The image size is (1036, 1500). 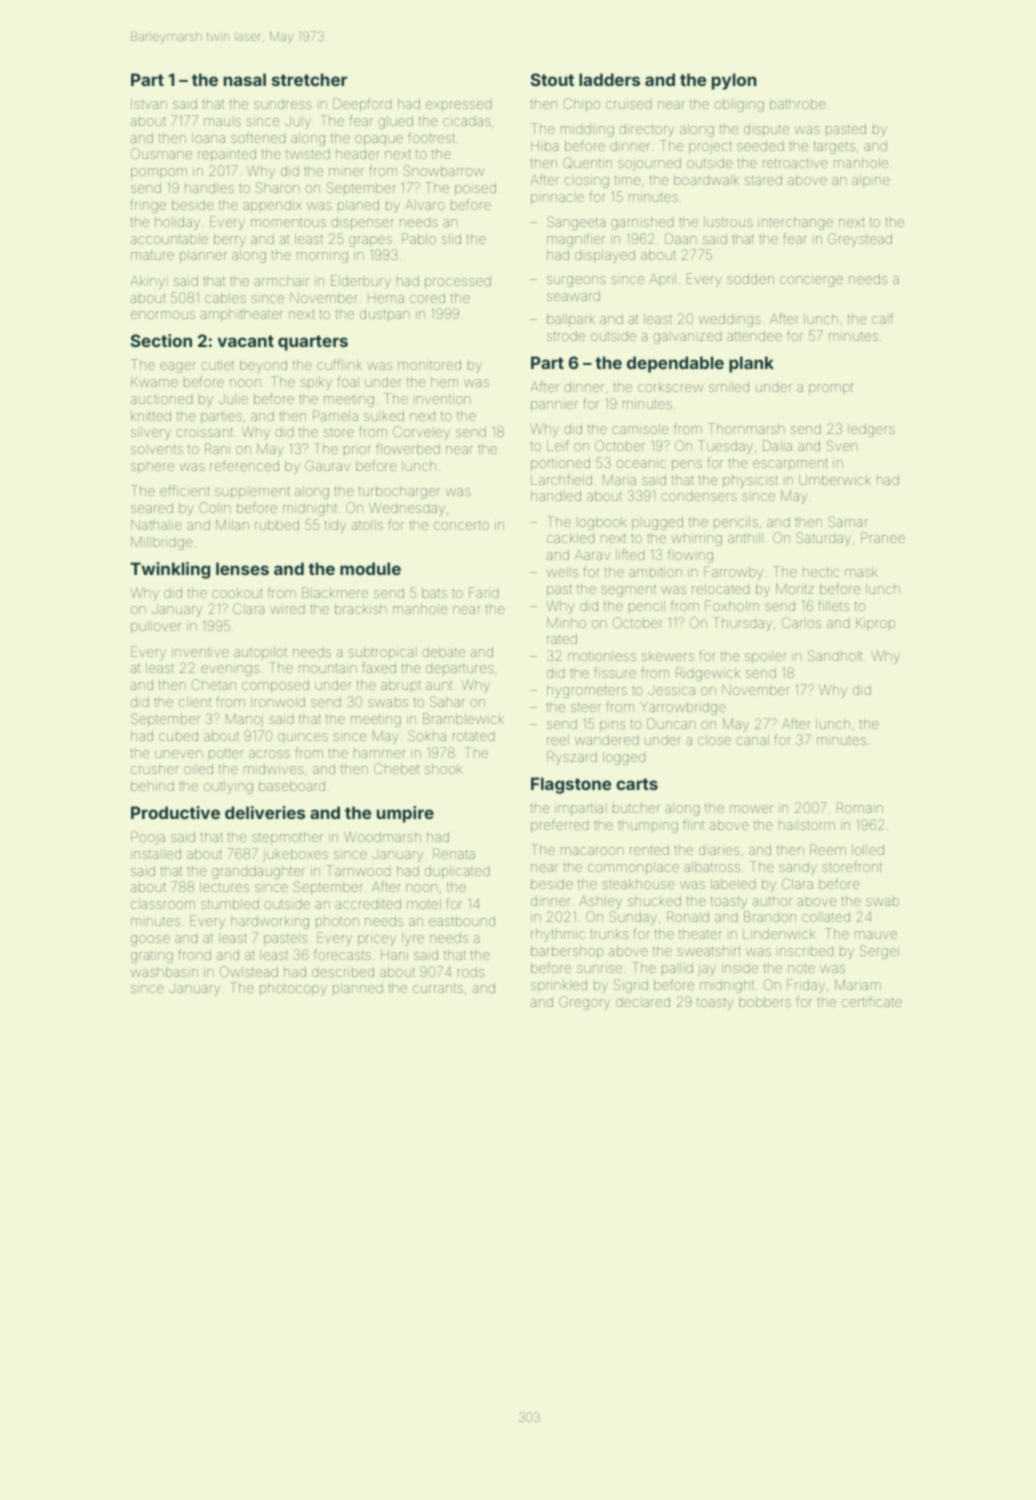 What do you see at coordinates (835, 655) in the document?
I see `Sandholt` at bounding box center [835, 655].
